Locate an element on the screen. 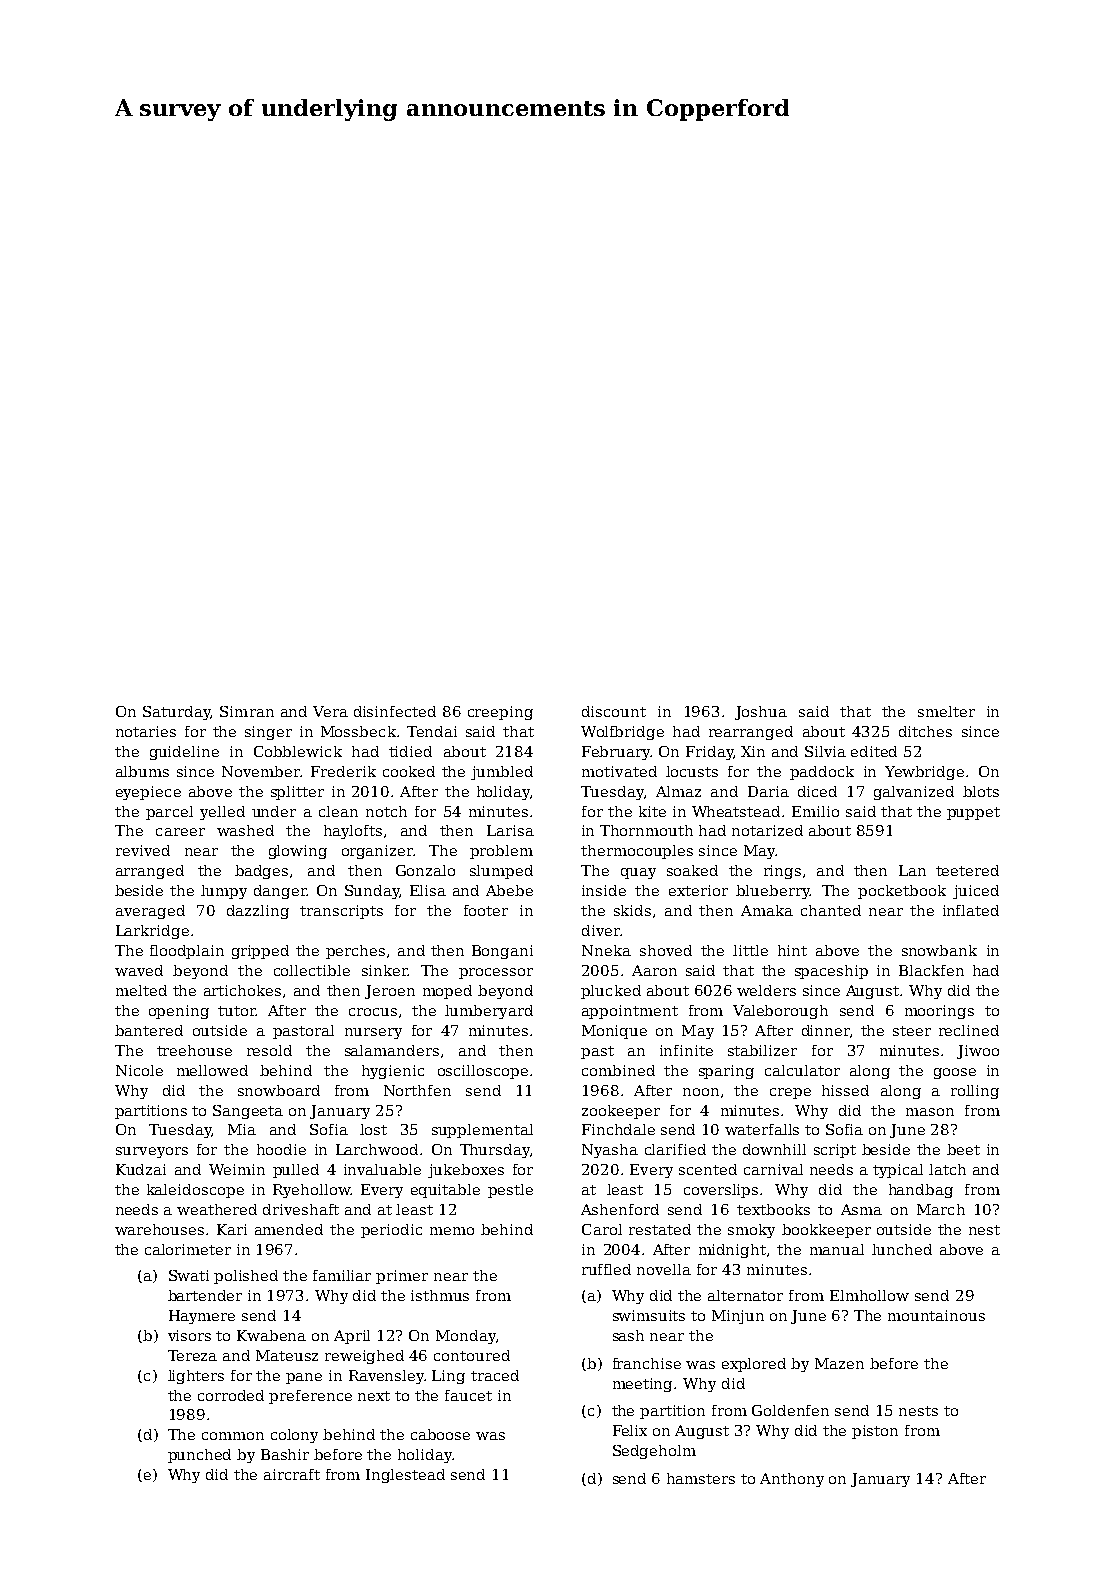 The height and width of the screenshot is (1577, 1115). hissed is located at coordinates (845, 1090).
